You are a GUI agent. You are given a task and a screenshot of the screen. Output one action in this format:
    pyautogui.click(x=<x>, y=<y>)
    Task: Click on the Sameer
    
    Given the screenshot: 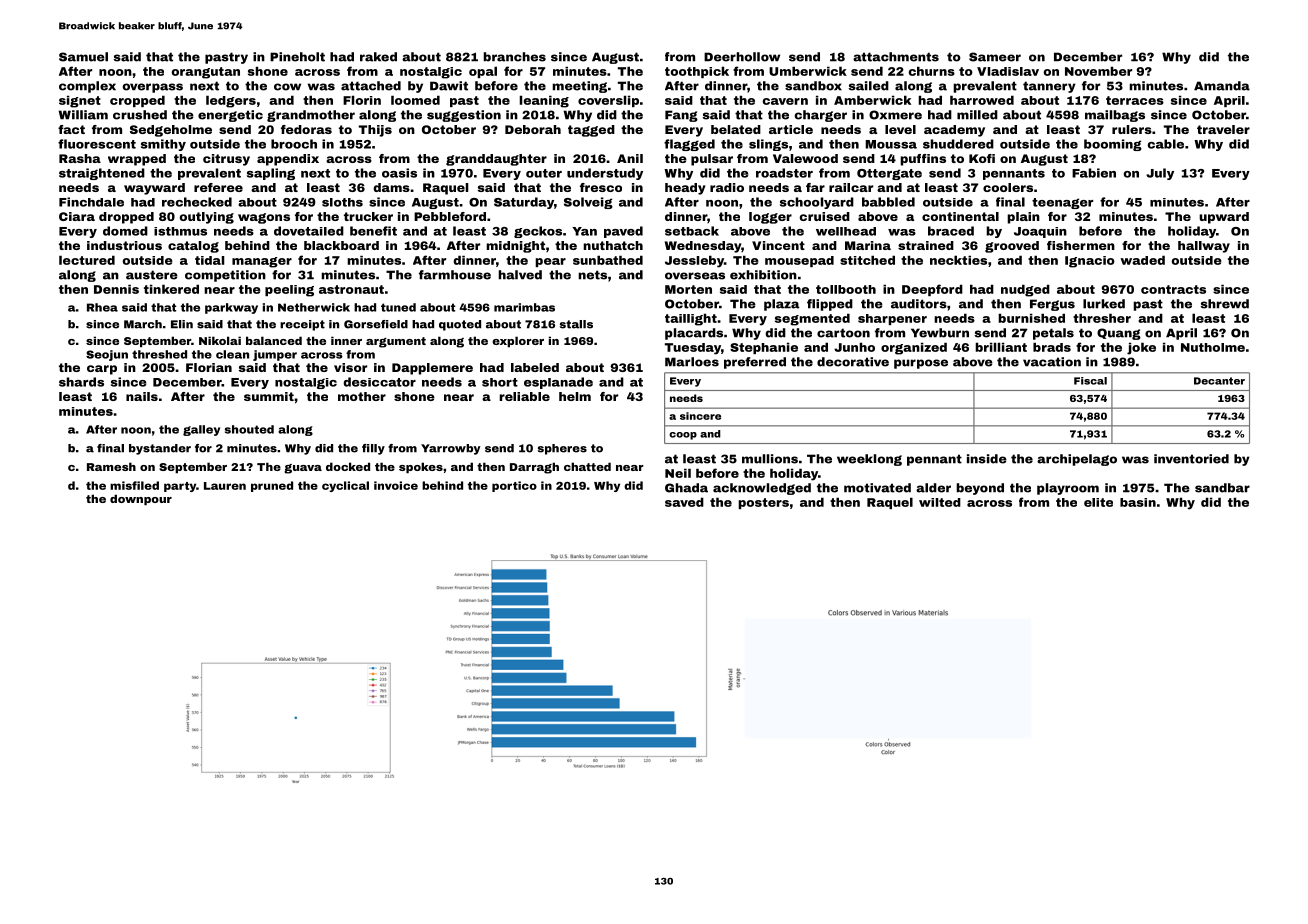 What is the action you would take?
    pyautogui.click(x=995, y=57)
